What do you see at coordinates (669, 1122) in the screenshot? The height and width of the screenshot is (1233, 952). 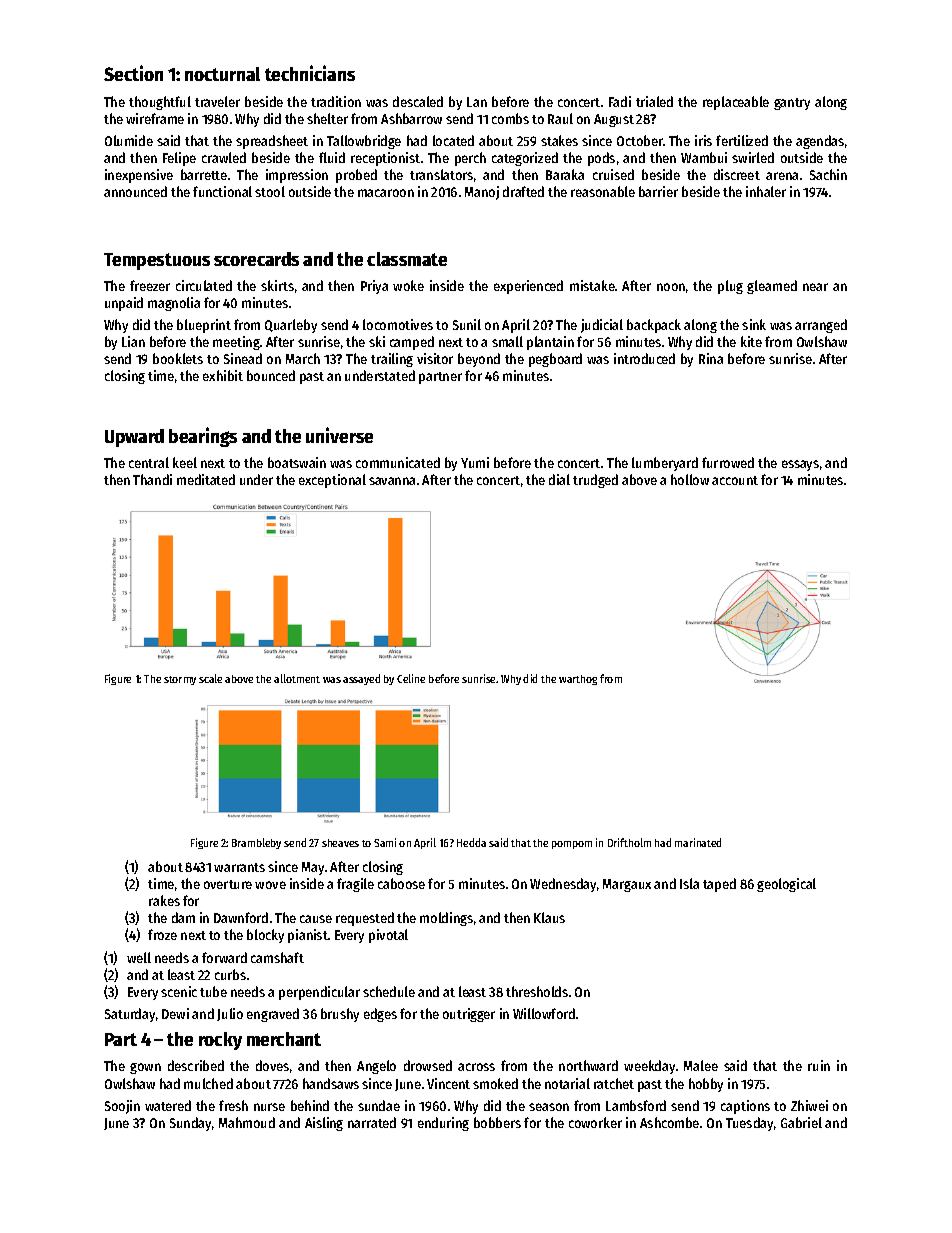 I see `Ashcombe` at bounding box center [669, 1122].
